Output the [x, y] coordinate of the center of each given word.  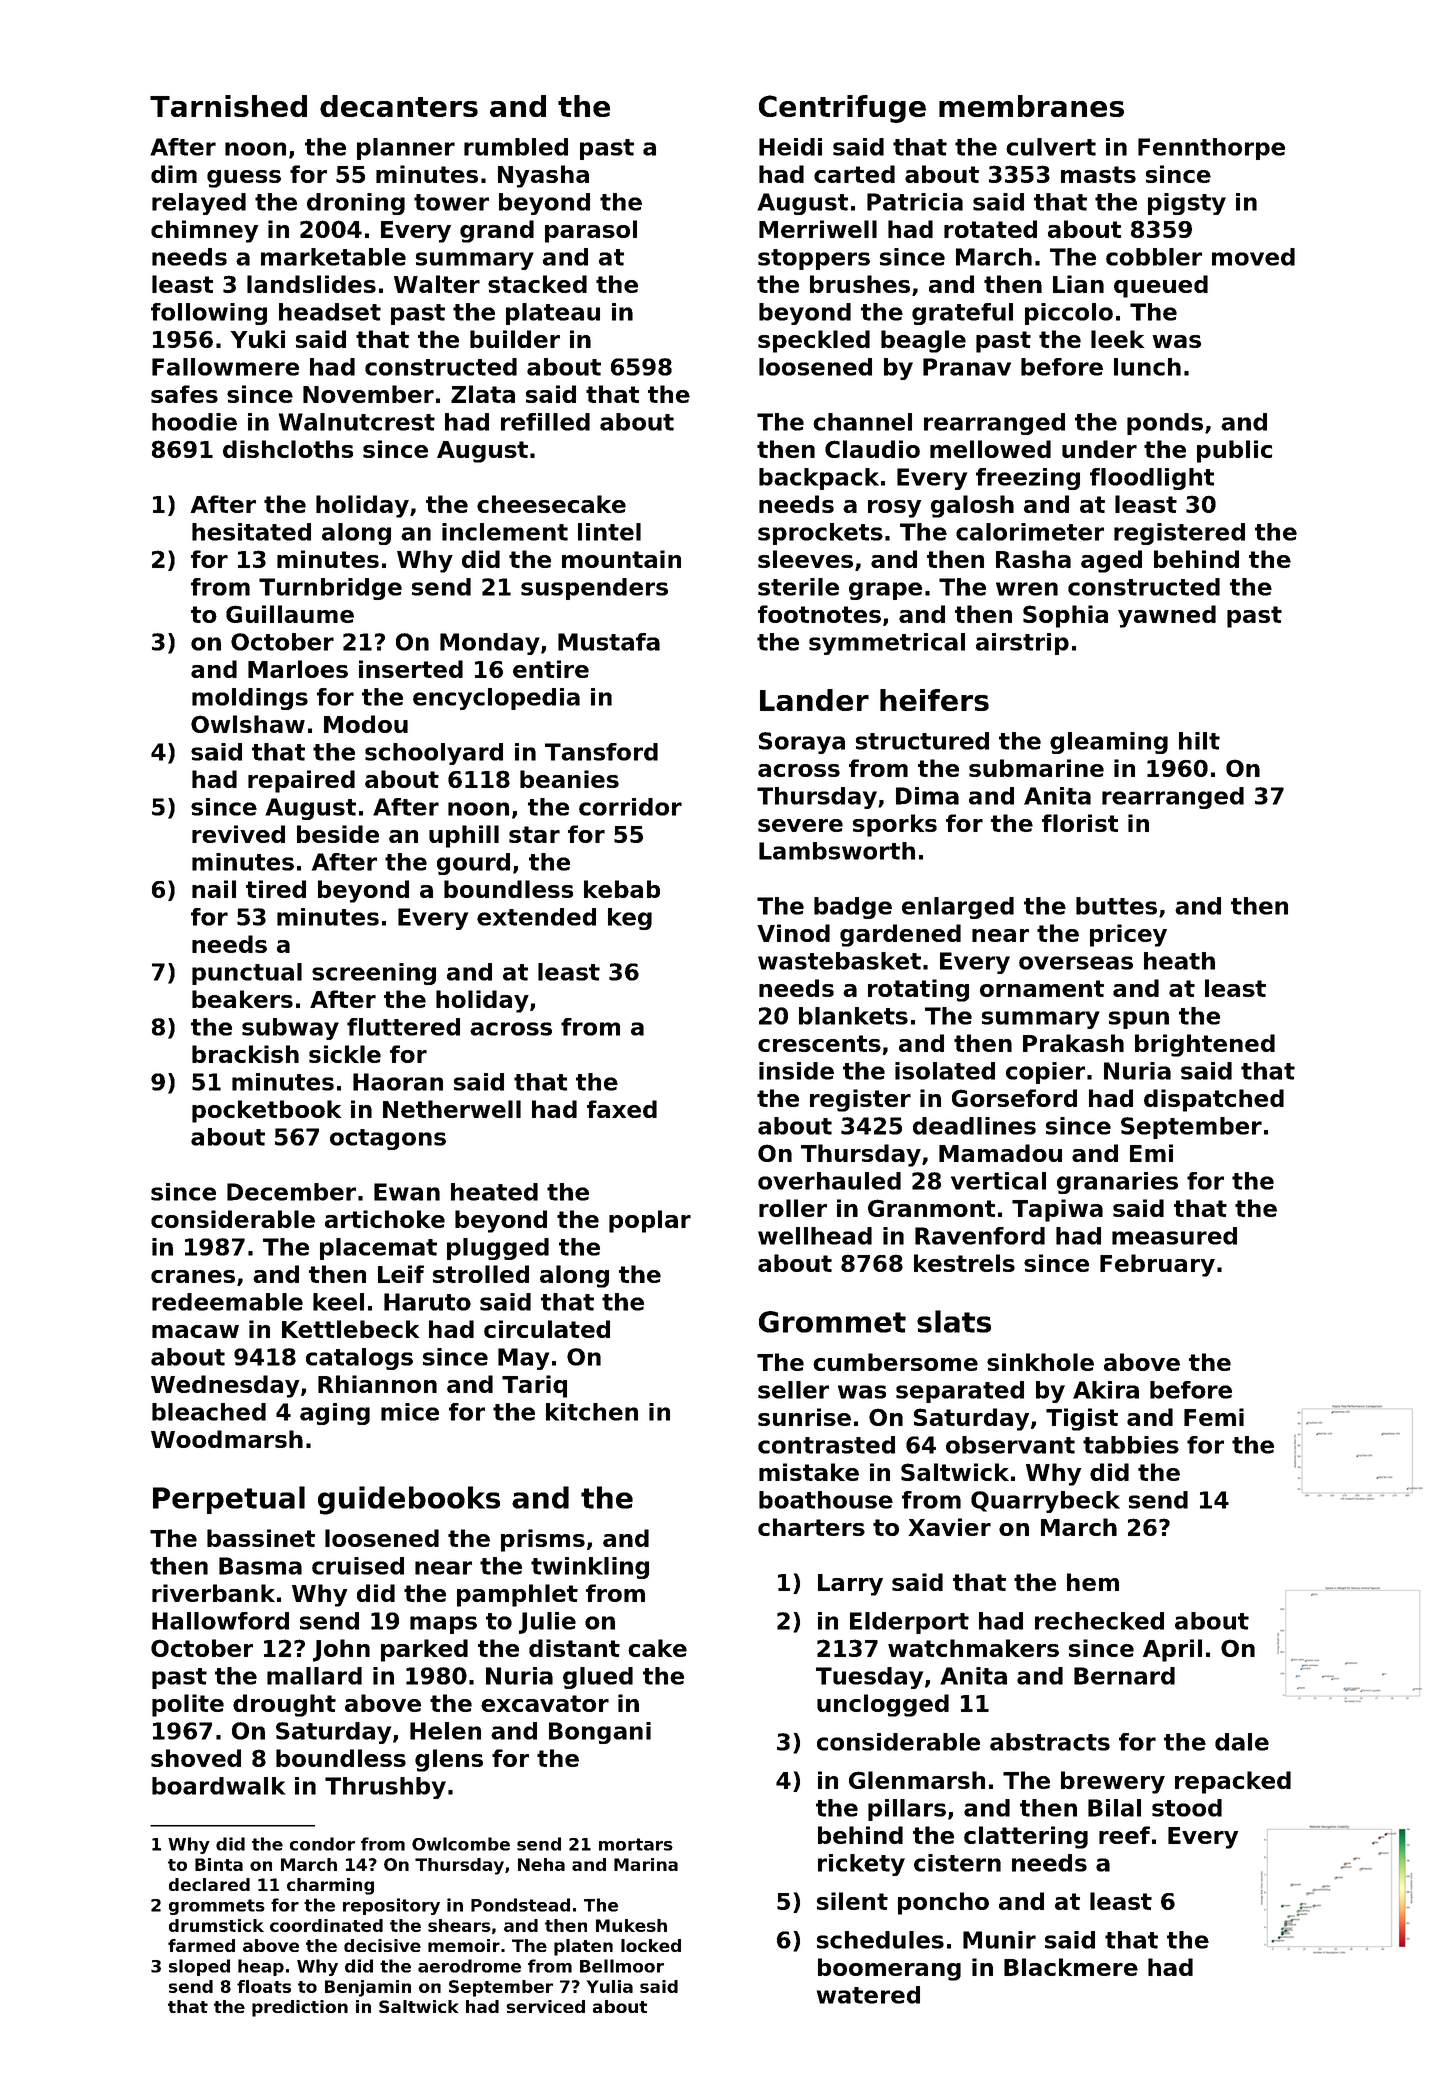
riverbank [213, 1593]
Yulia [610, 1986]
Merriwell [818, 229]
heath [1179, 961]
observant [1010, 1445]
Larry [850, 1585]
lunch [1147, 367]
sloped [199, 1967]
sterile [798, 587]
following [209, 314]
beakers [242, 999]
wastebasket [839, 961]
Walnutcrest [357, 422]
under [1099, 449]
